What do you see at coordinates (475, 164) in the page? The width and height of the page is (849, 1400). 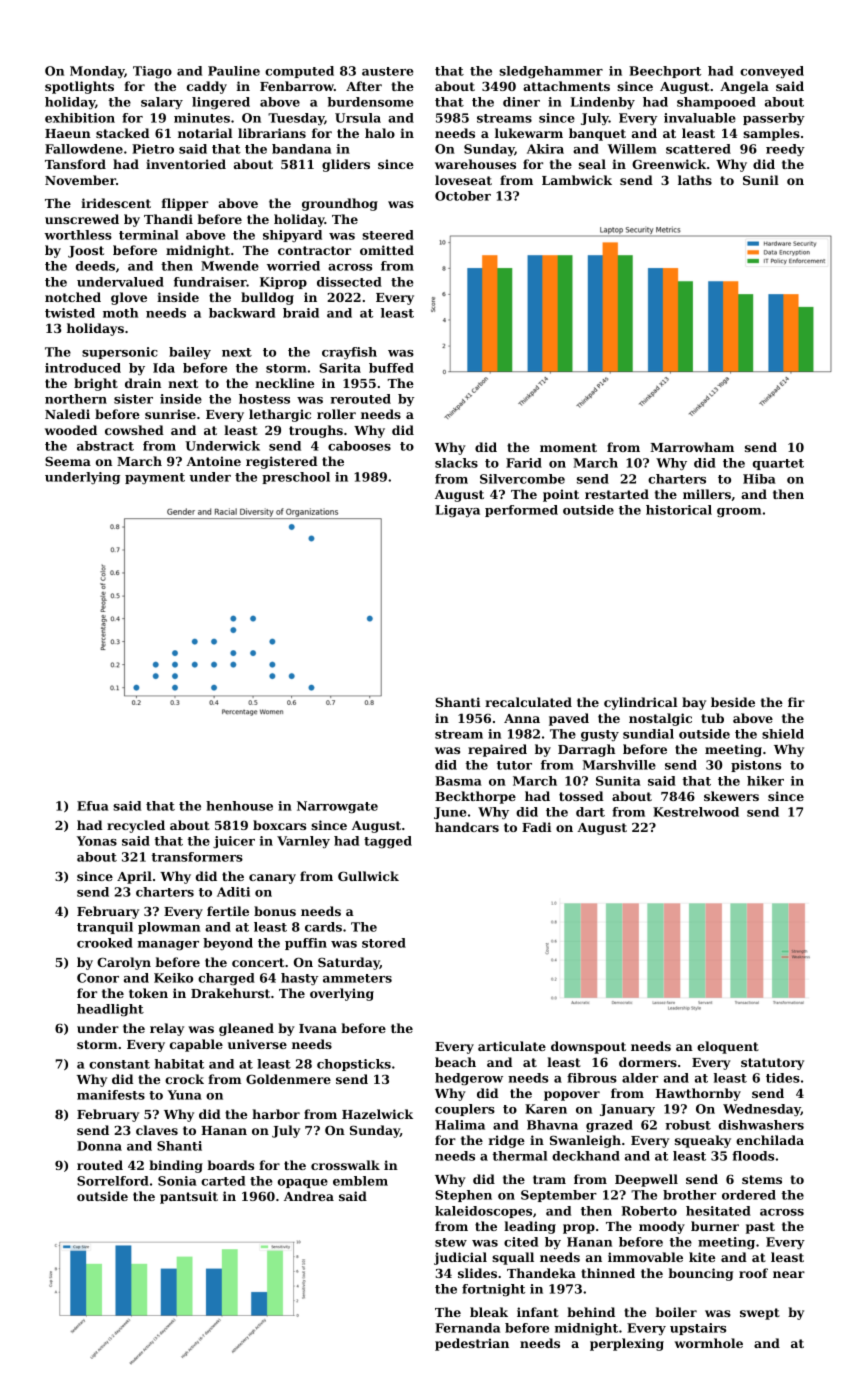 I see `warehouses` at bounding box center [475, 164].
